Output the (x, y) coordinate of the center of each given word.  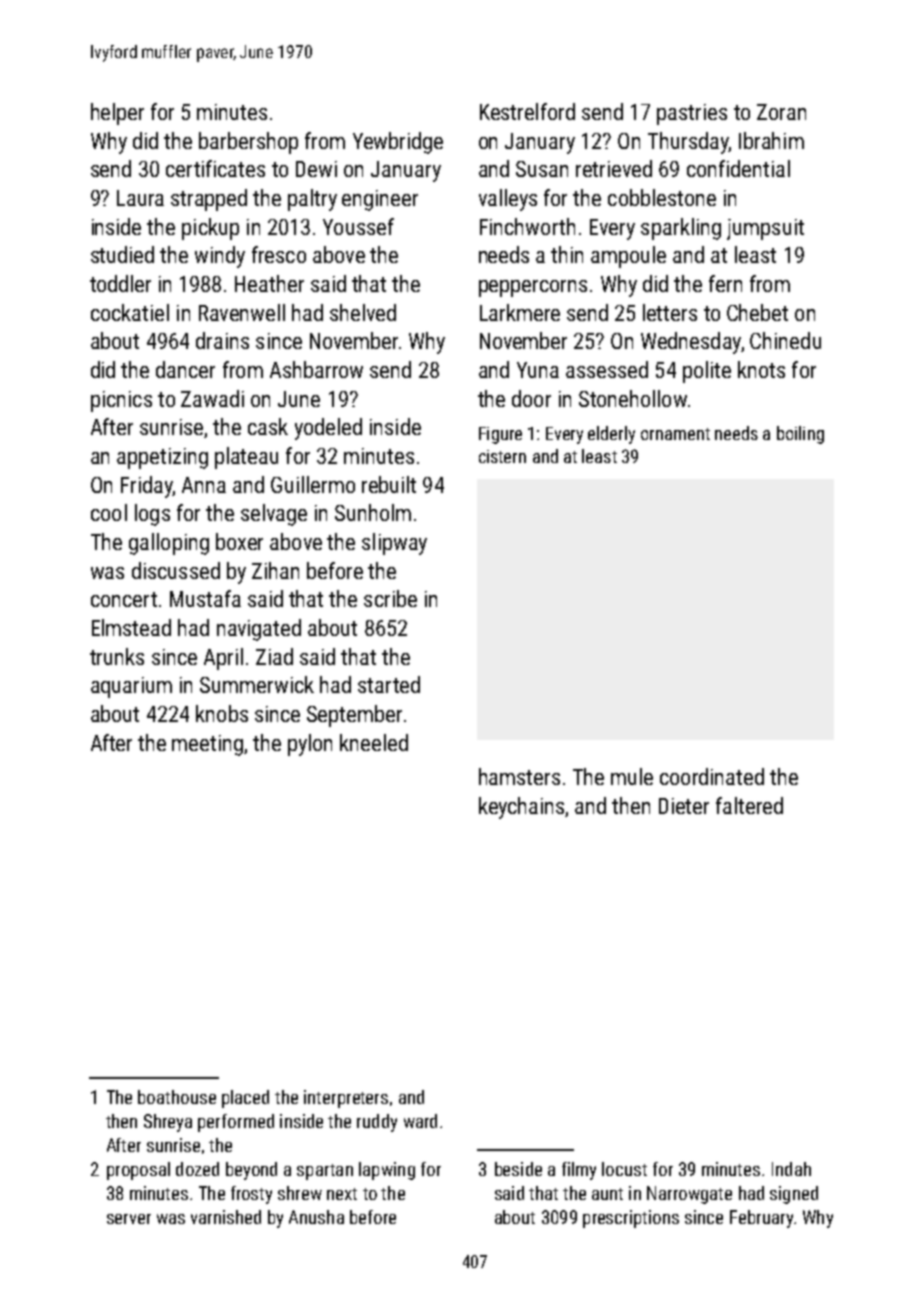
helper (117, 114)
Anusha (316, 1217)
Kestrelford (527, 111)
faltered (749, 805)
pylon (310, 745)
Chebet (757, 312)
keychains (521, 808)
